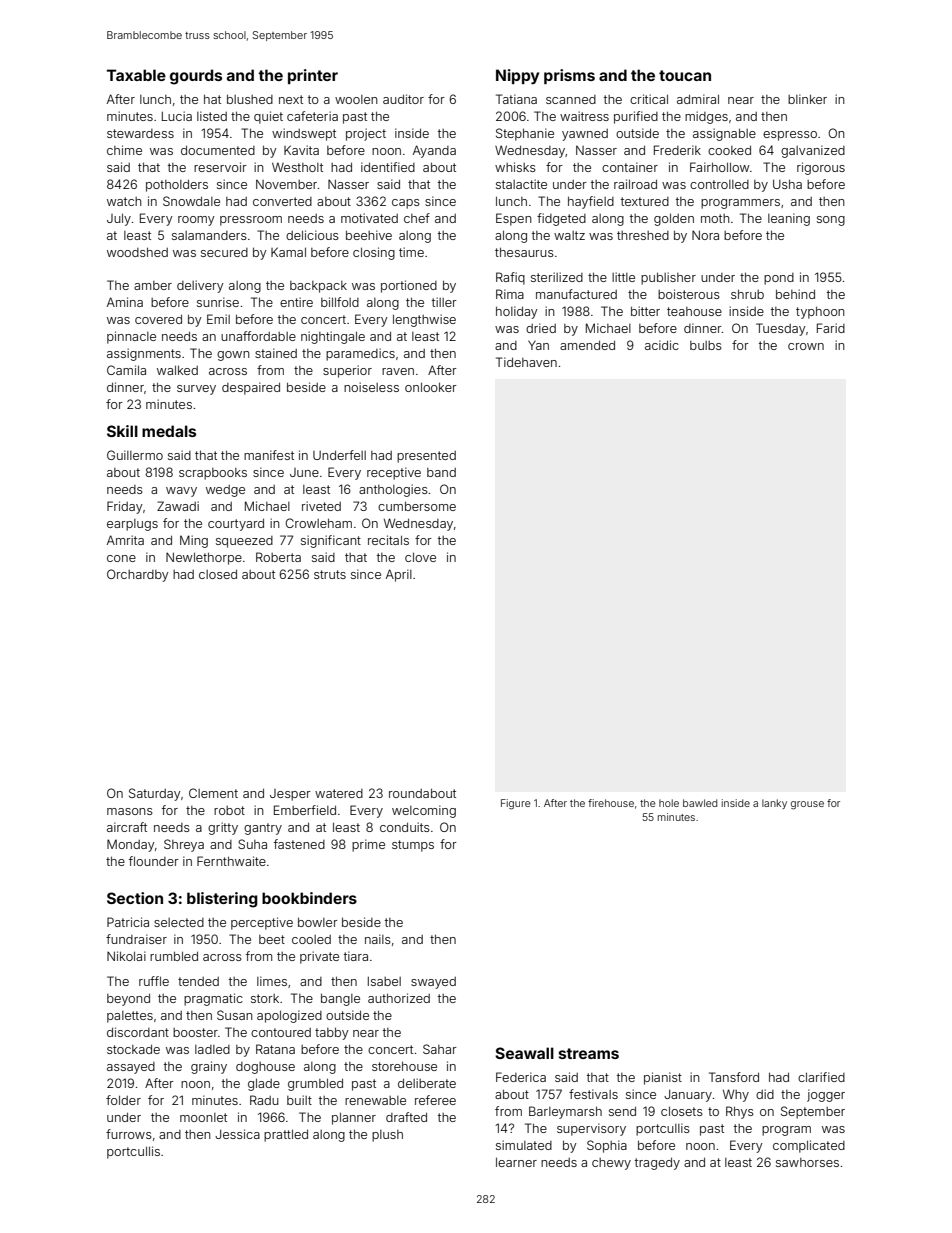 Image resolution: width=952 pixels, height=1233 pixels. What do you see at coordinates (662, 345) in the page?
I see `acidic` at bounding box center [662, 345].
